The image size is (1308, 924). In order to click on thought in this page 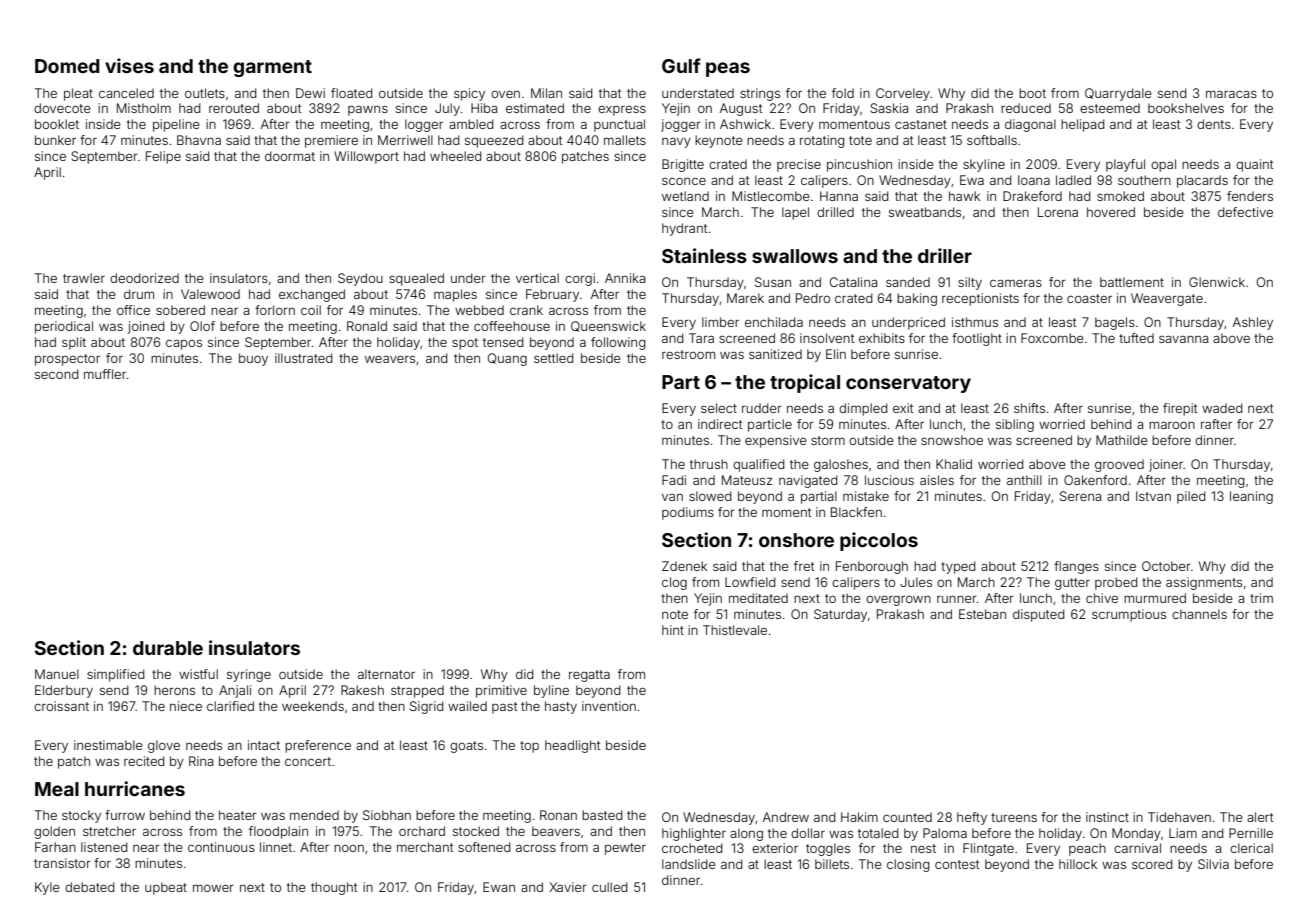, I will do `click(334, 888)`.
